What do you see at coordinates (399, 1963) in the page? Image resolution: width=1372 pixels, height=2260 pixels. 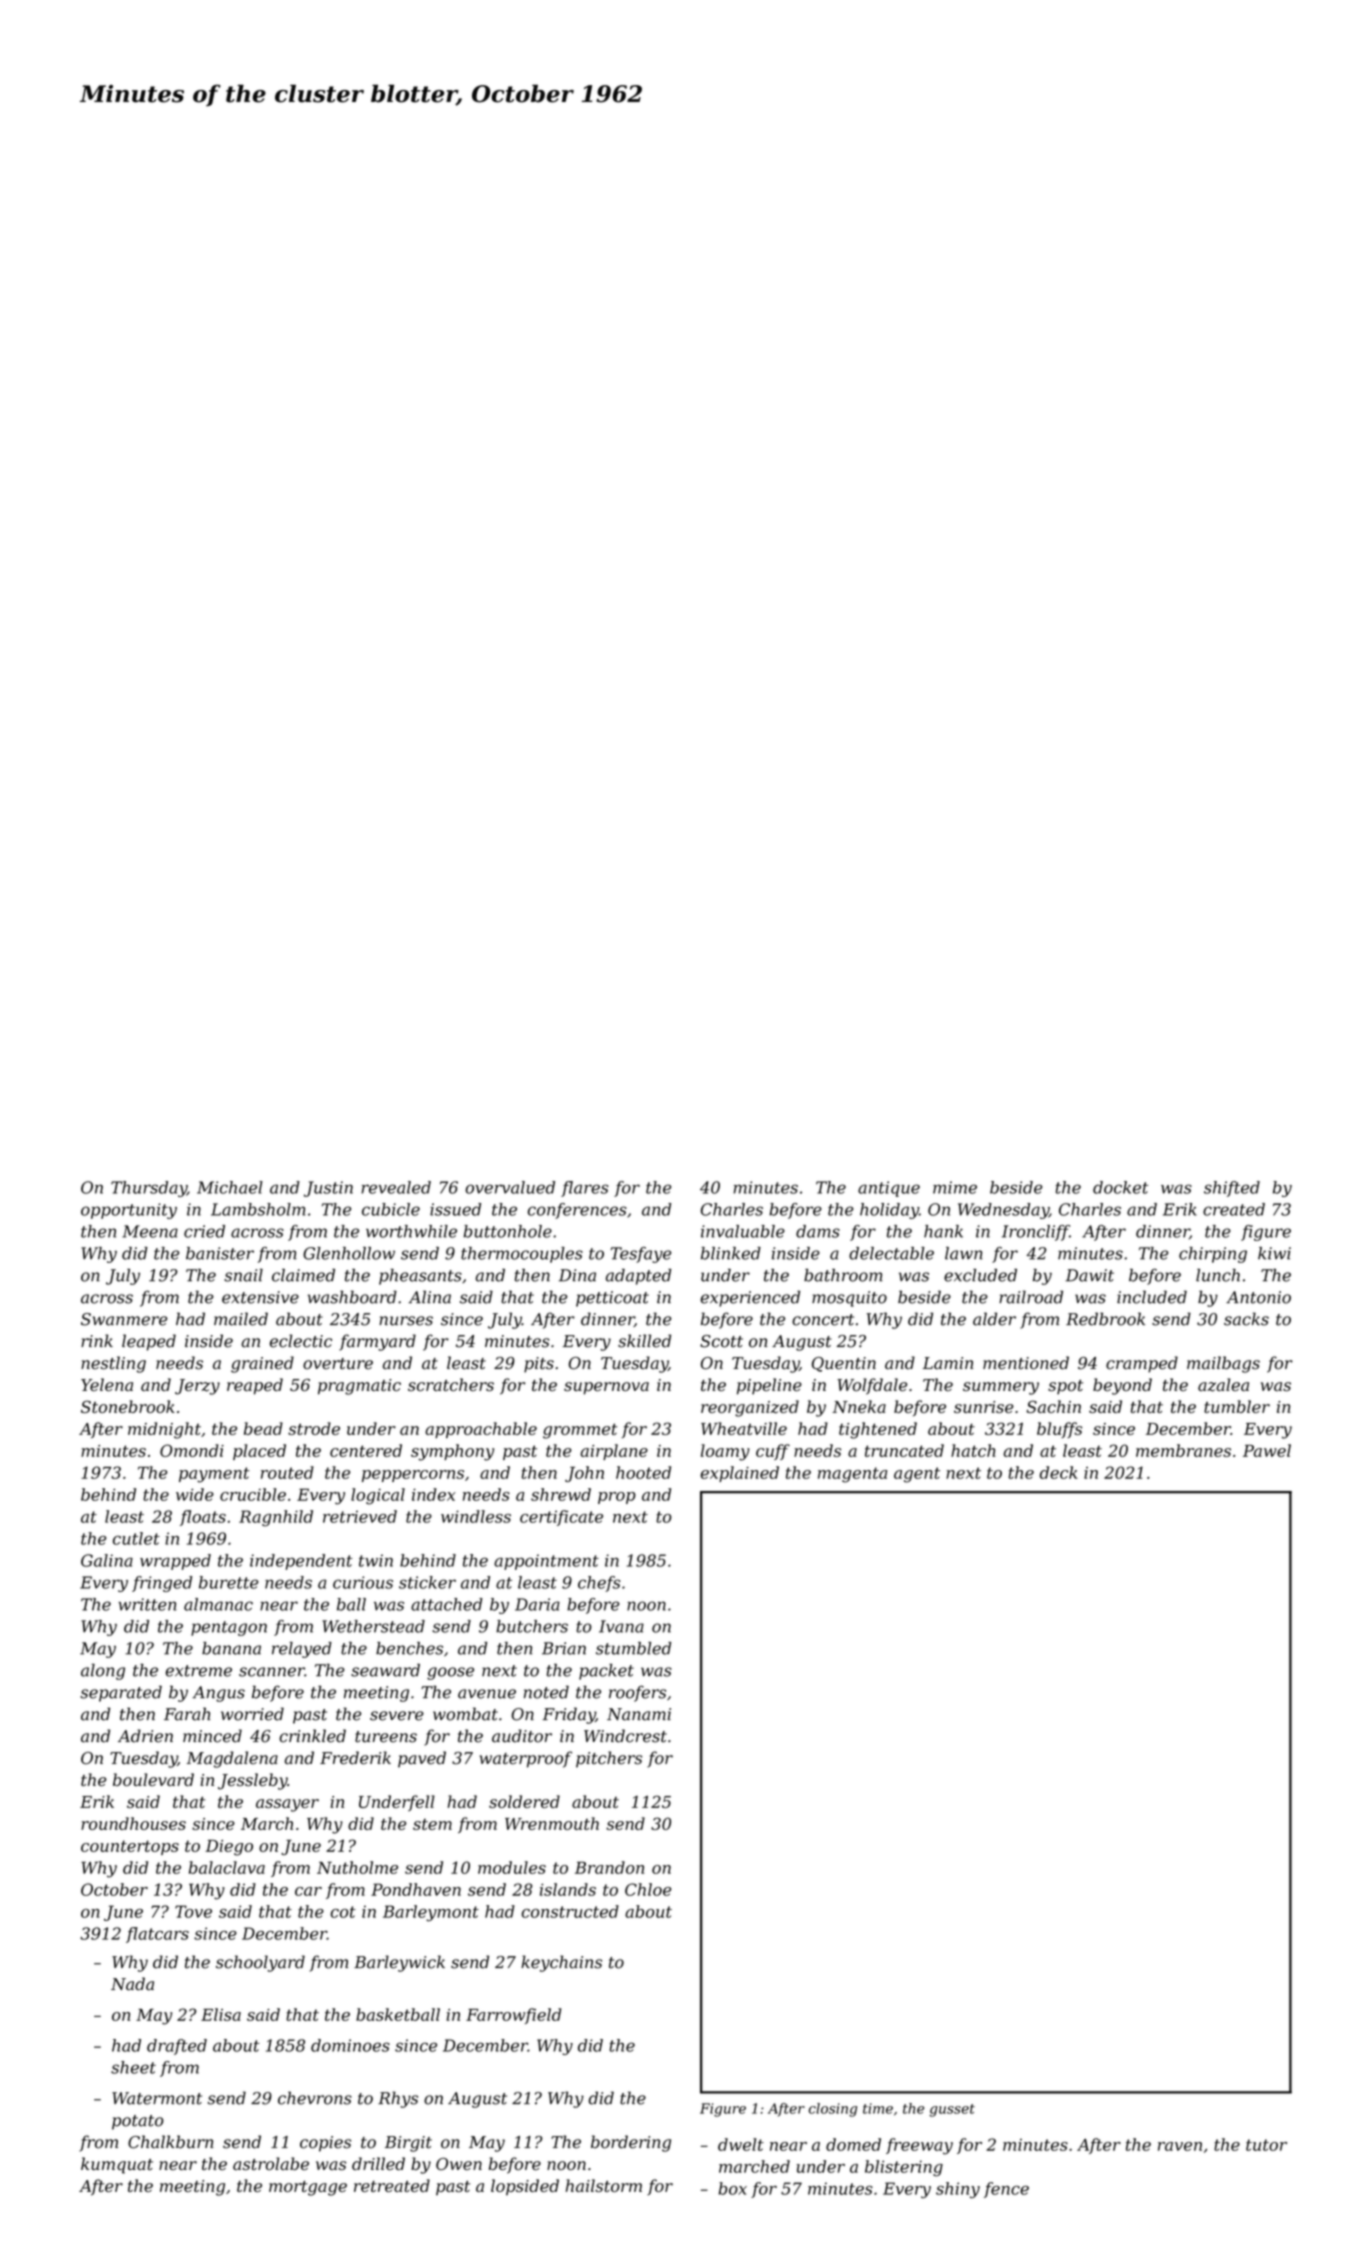 I see `Barleywick` at bounding box center [399, 1963].
